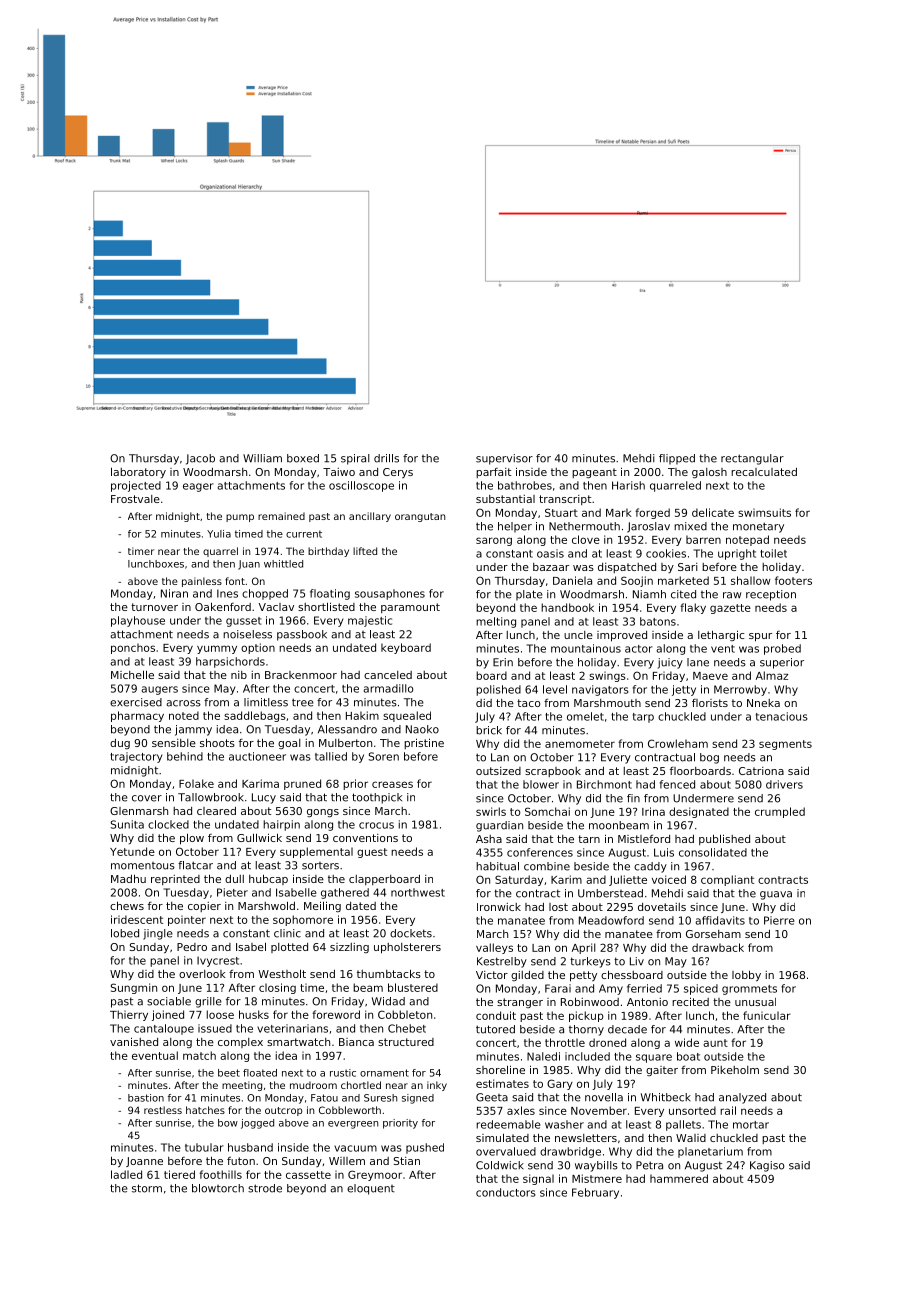  I want to click on crumpled, so click(780, 812).
